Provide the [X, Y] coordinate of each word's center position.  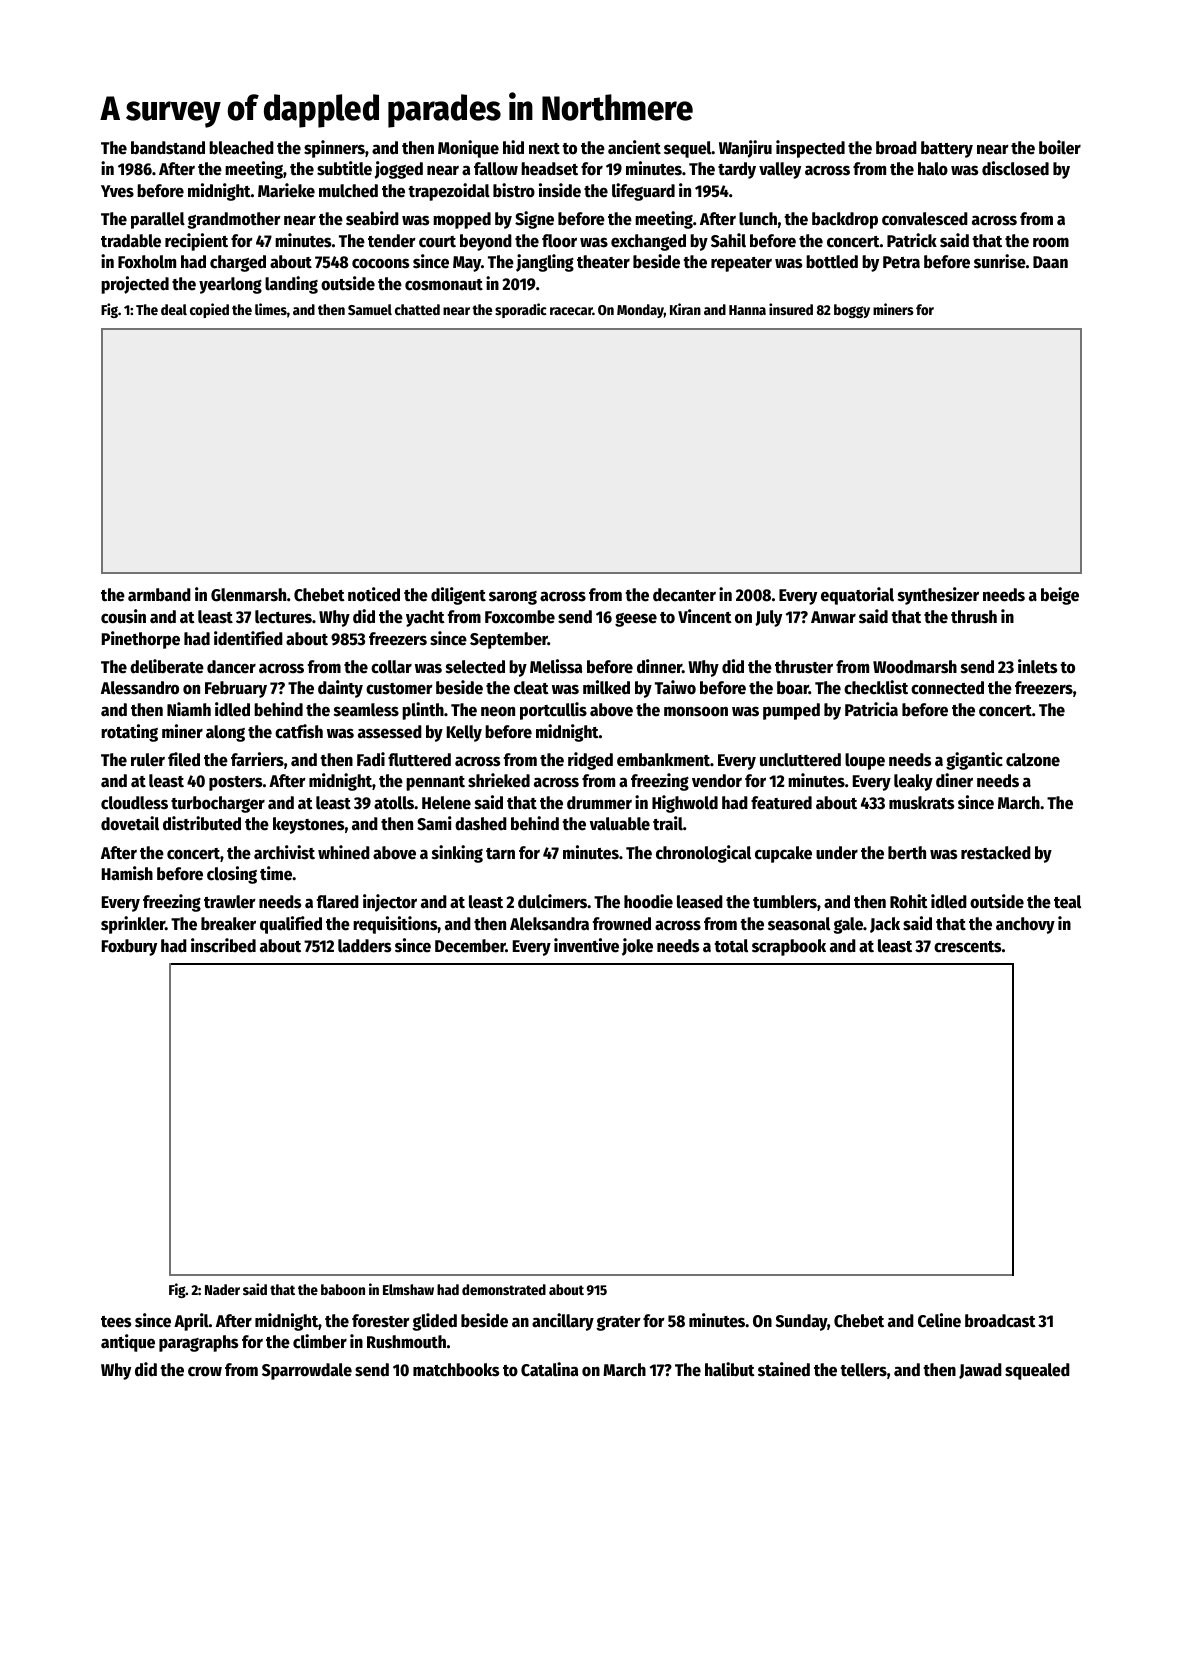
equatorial [857, 596]
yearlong [230, 285]
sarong [513, 598]
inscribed [223, 945]
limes [271, 309]
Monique [468, 149]
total [731, 946]
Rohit [909, 901]
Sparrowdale [307, 1371]
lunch [758, 219]
